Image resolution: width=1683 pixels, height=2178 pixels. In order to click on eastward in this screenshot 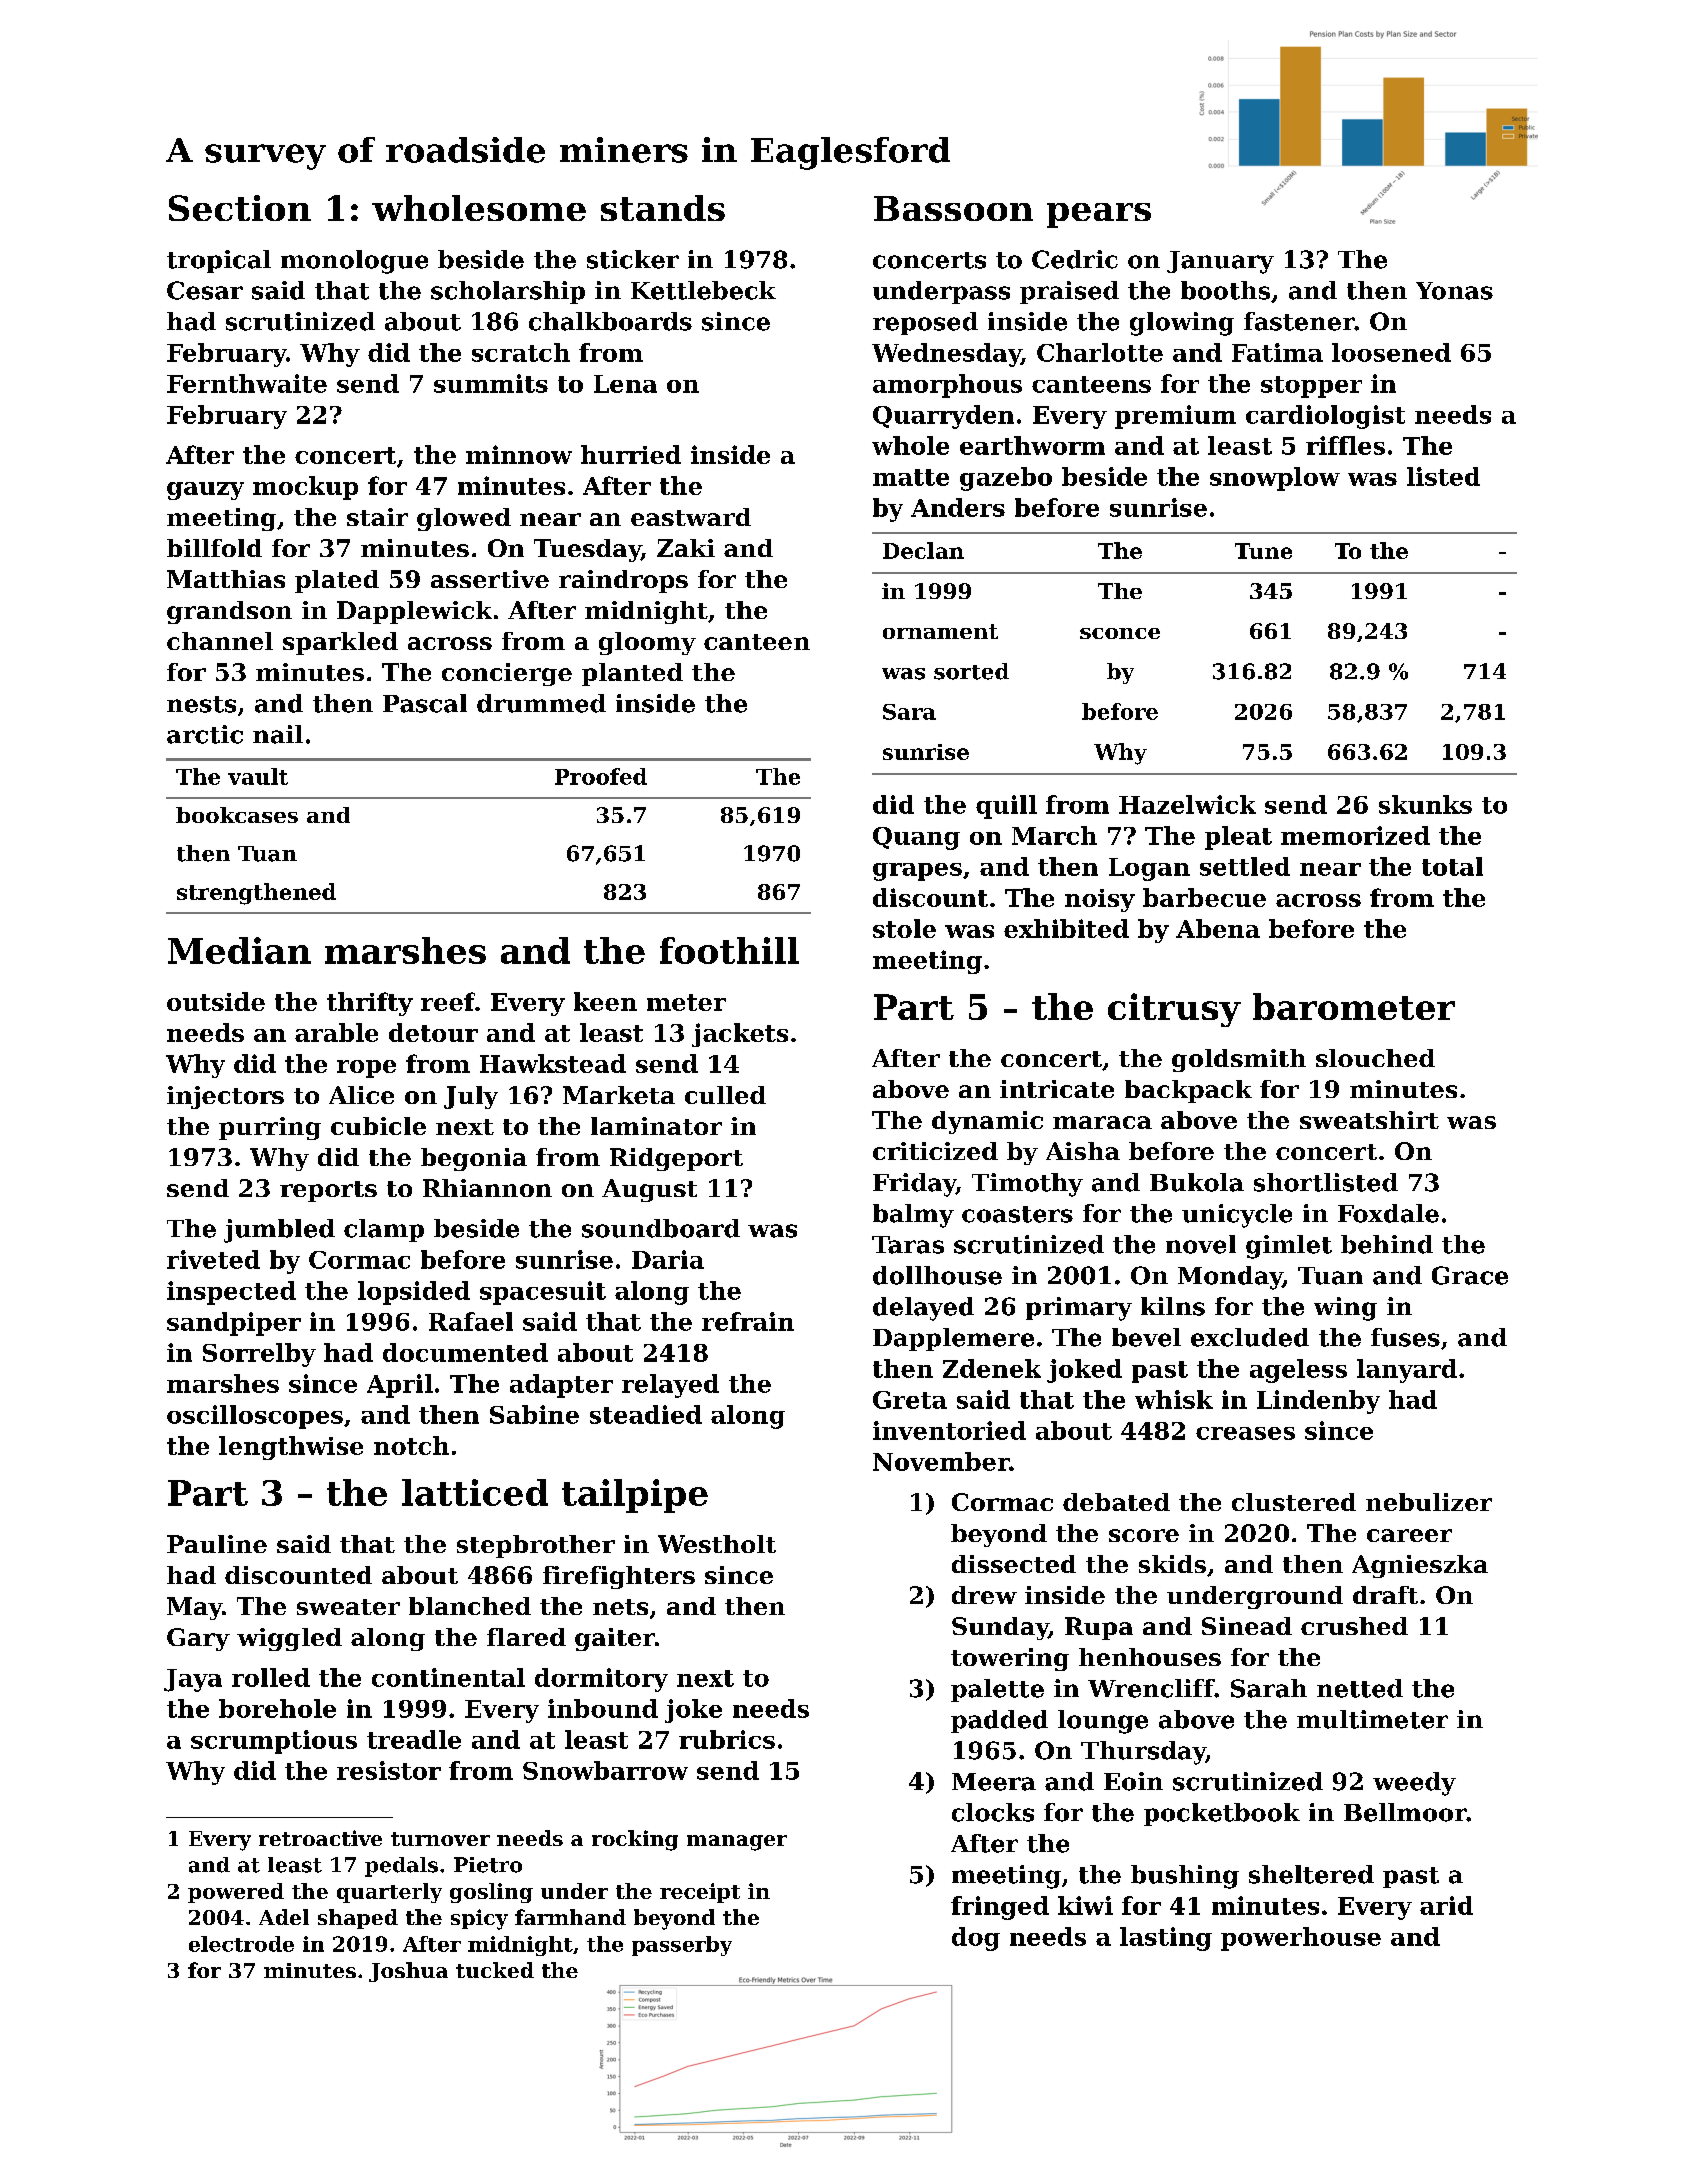, I will do `click(691, 517)`.
